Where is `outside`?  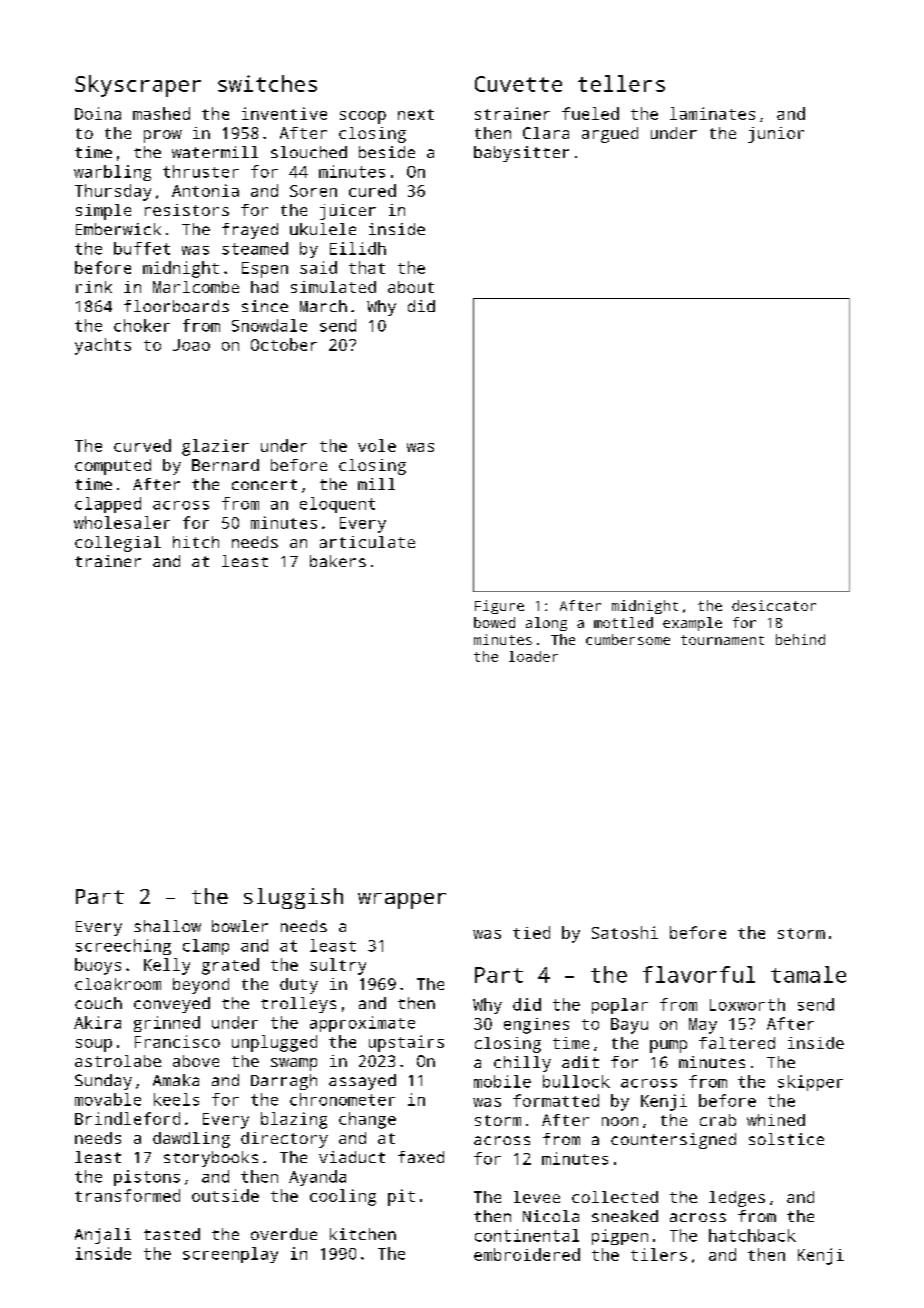
outside is located at coordinates (225, 1195).
